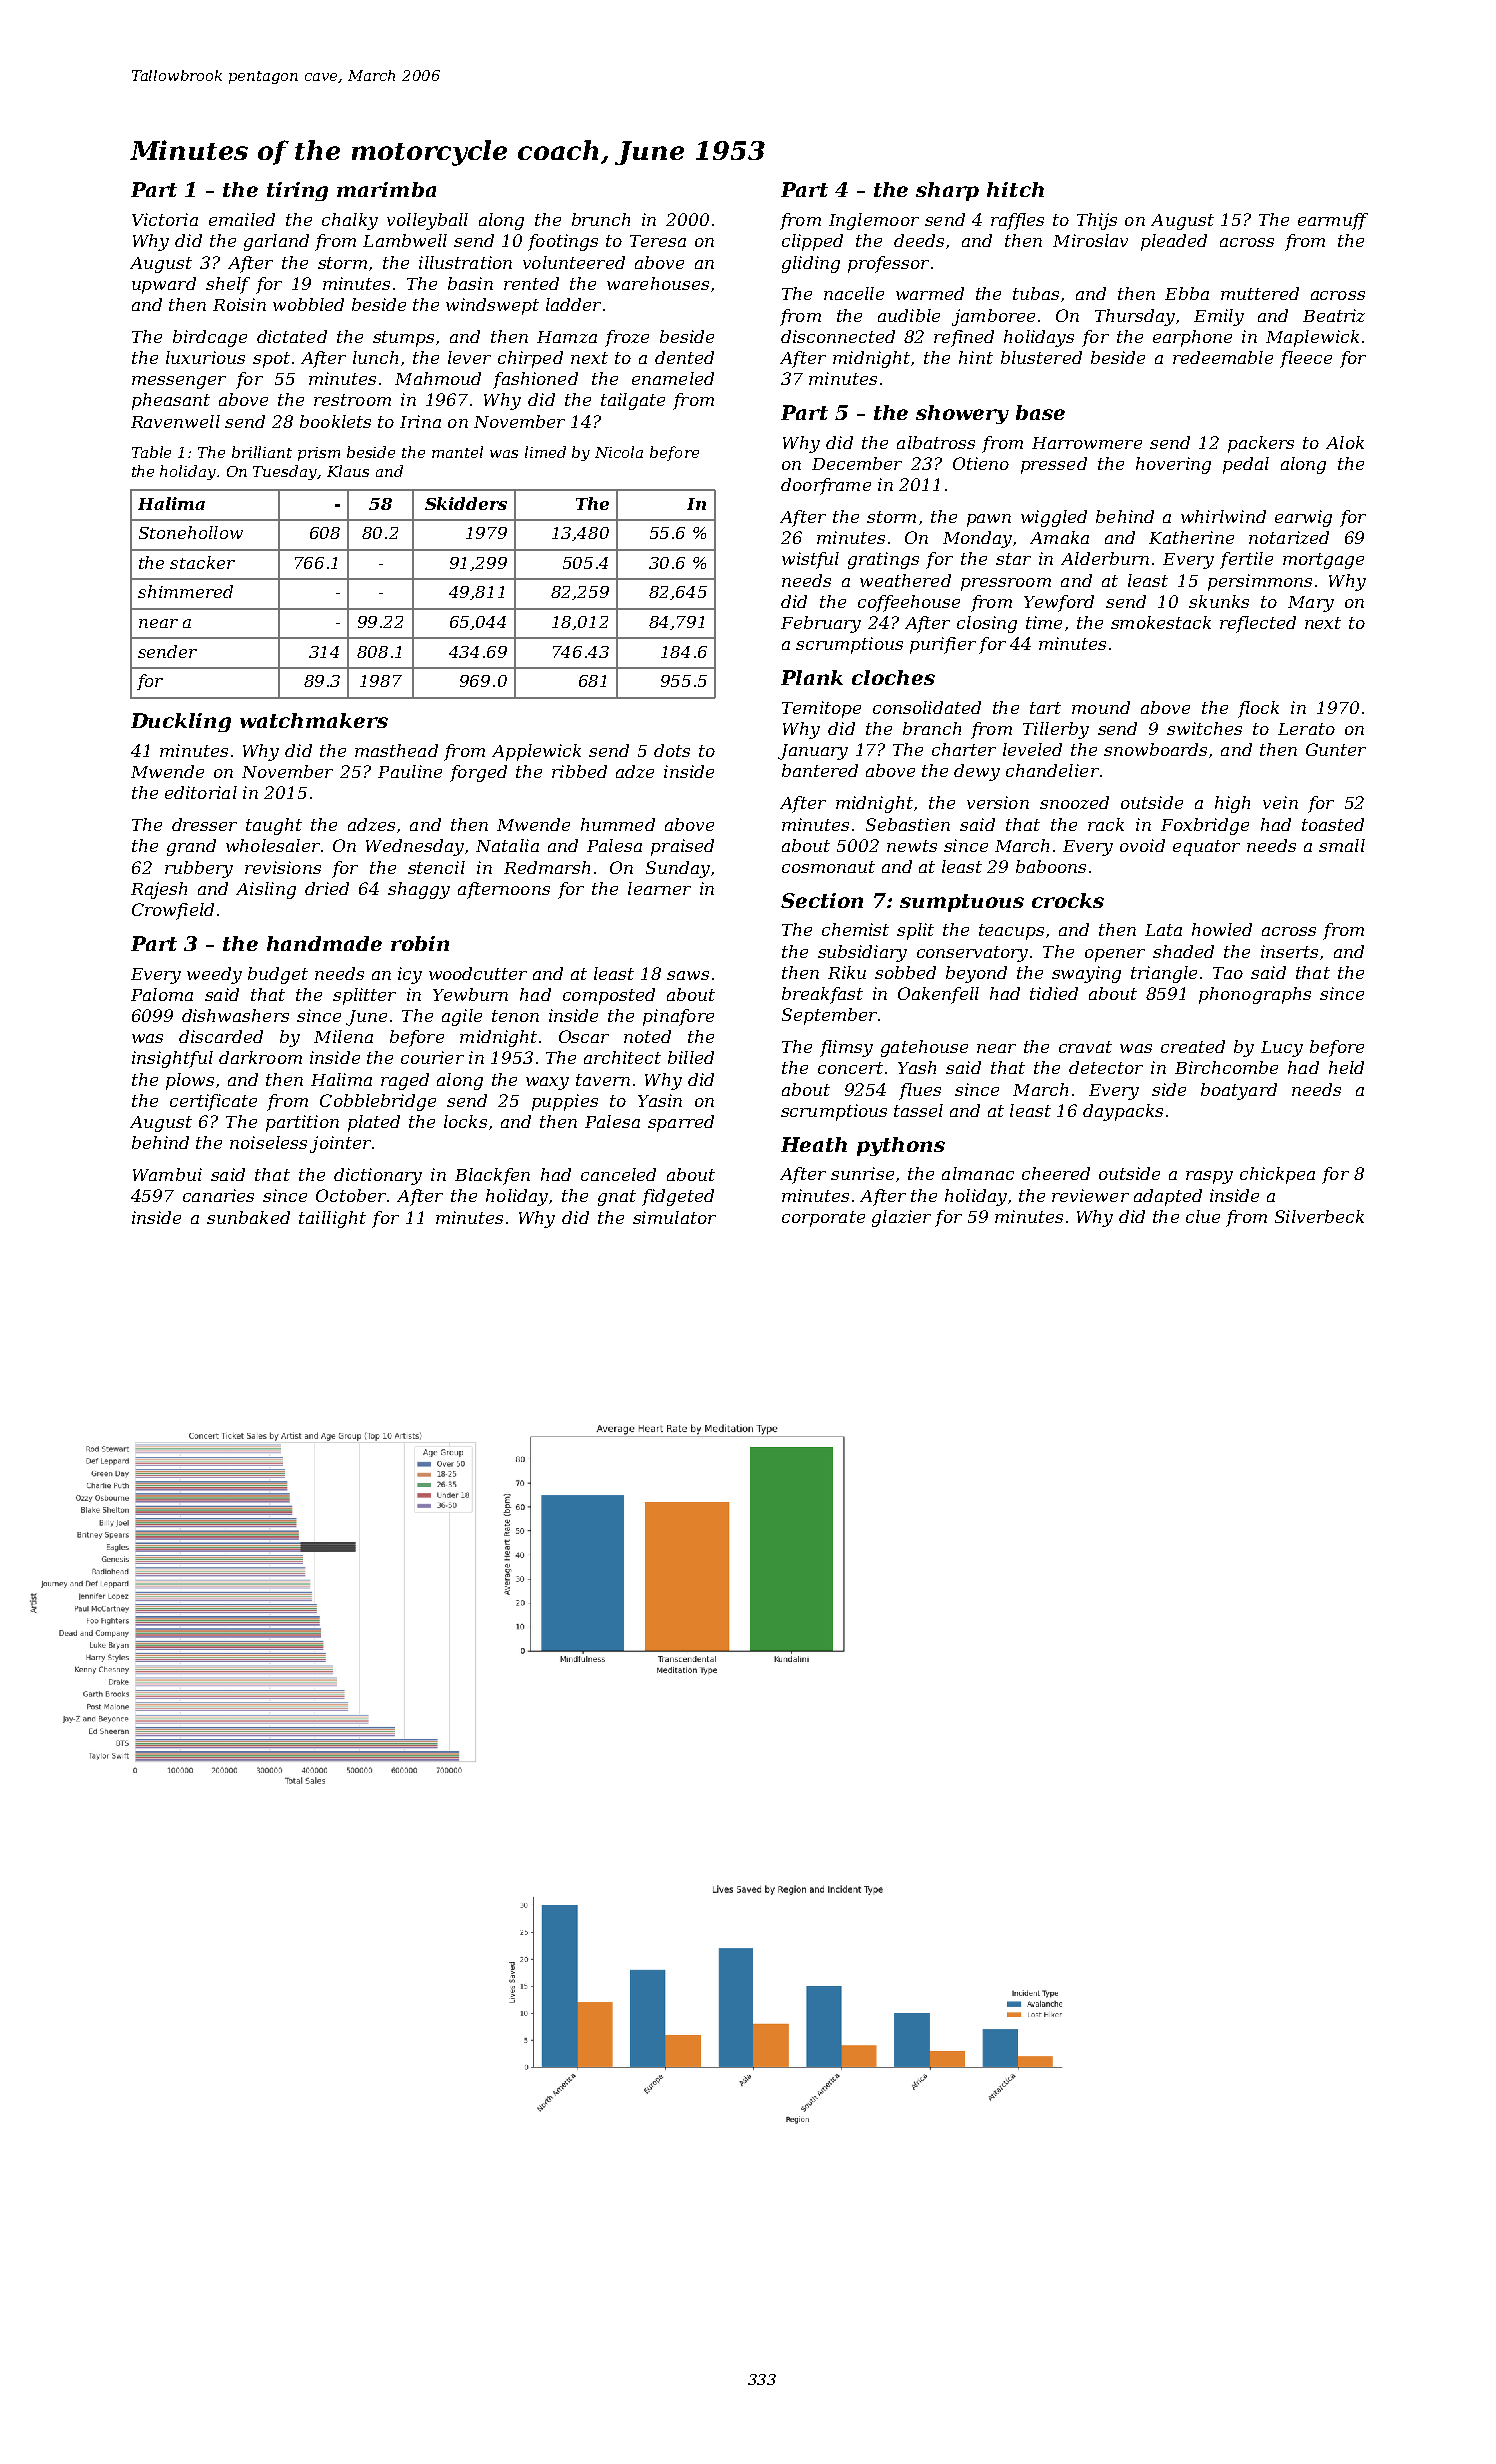 The height and width of the document is (2464, 1496). What do you see at coordinates (164, 285) in the document?
I see `upward` at bounding box center [164, 285].
